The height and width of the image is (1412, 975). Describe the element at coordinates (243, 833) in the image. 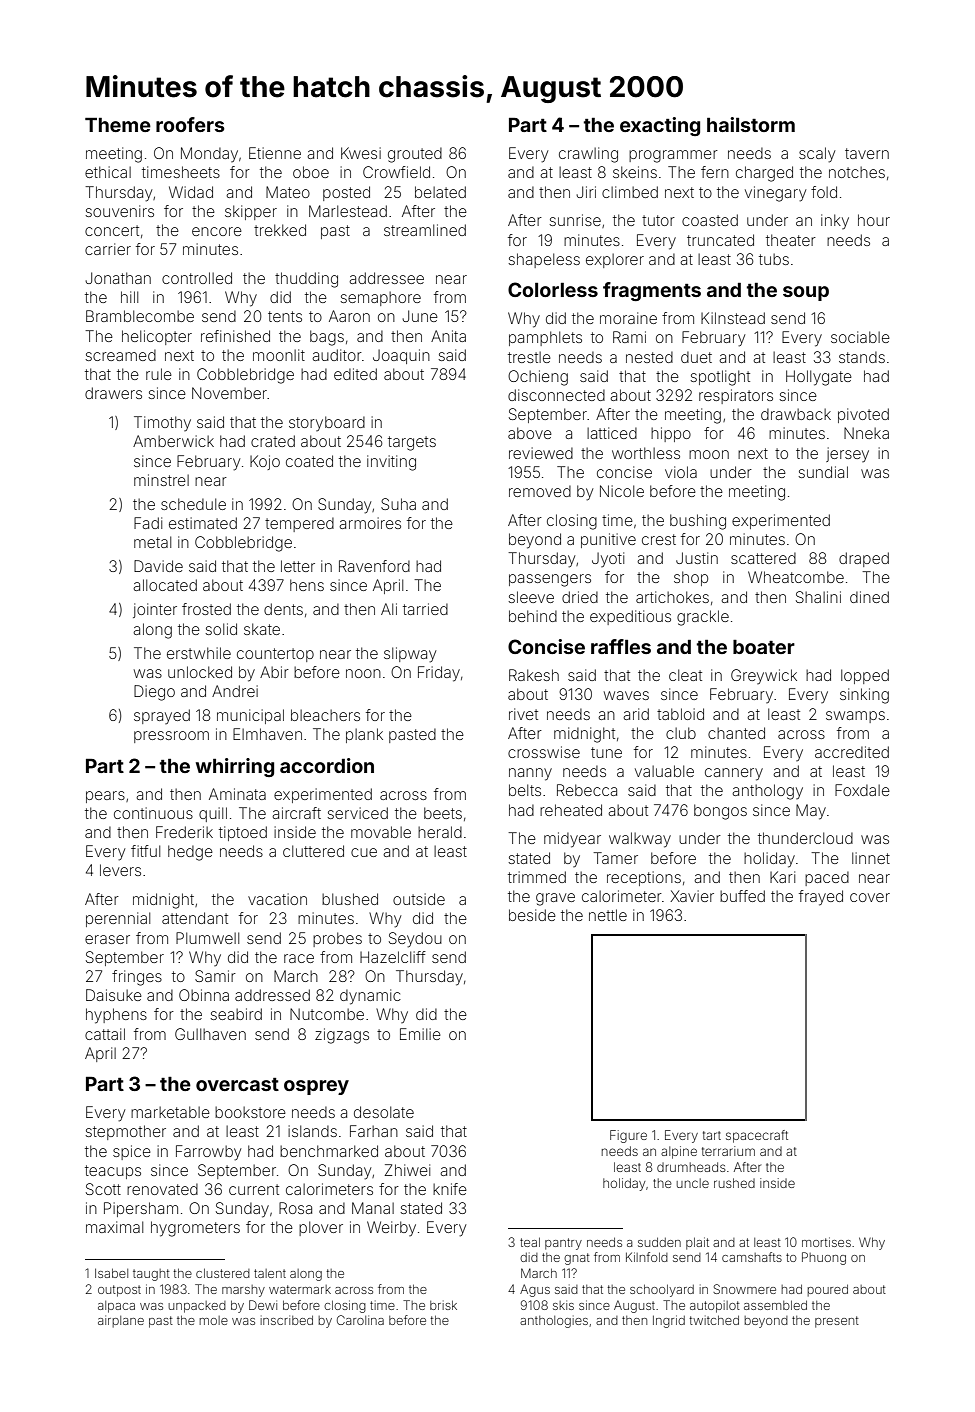

I see `tiptoed` at that location.
